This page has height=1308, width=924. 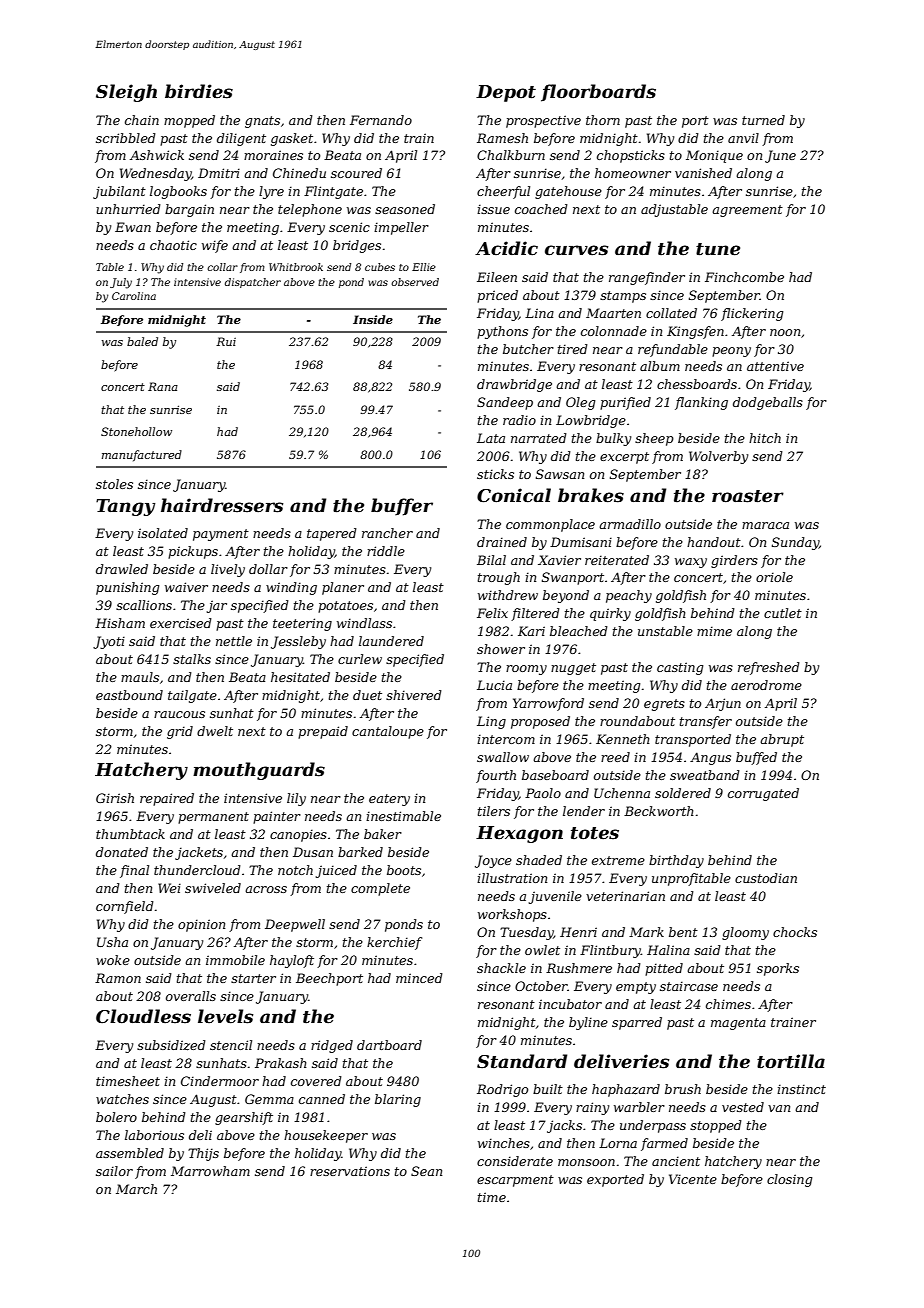 I want to click on tortilla, so click(x=791, y=1061).
